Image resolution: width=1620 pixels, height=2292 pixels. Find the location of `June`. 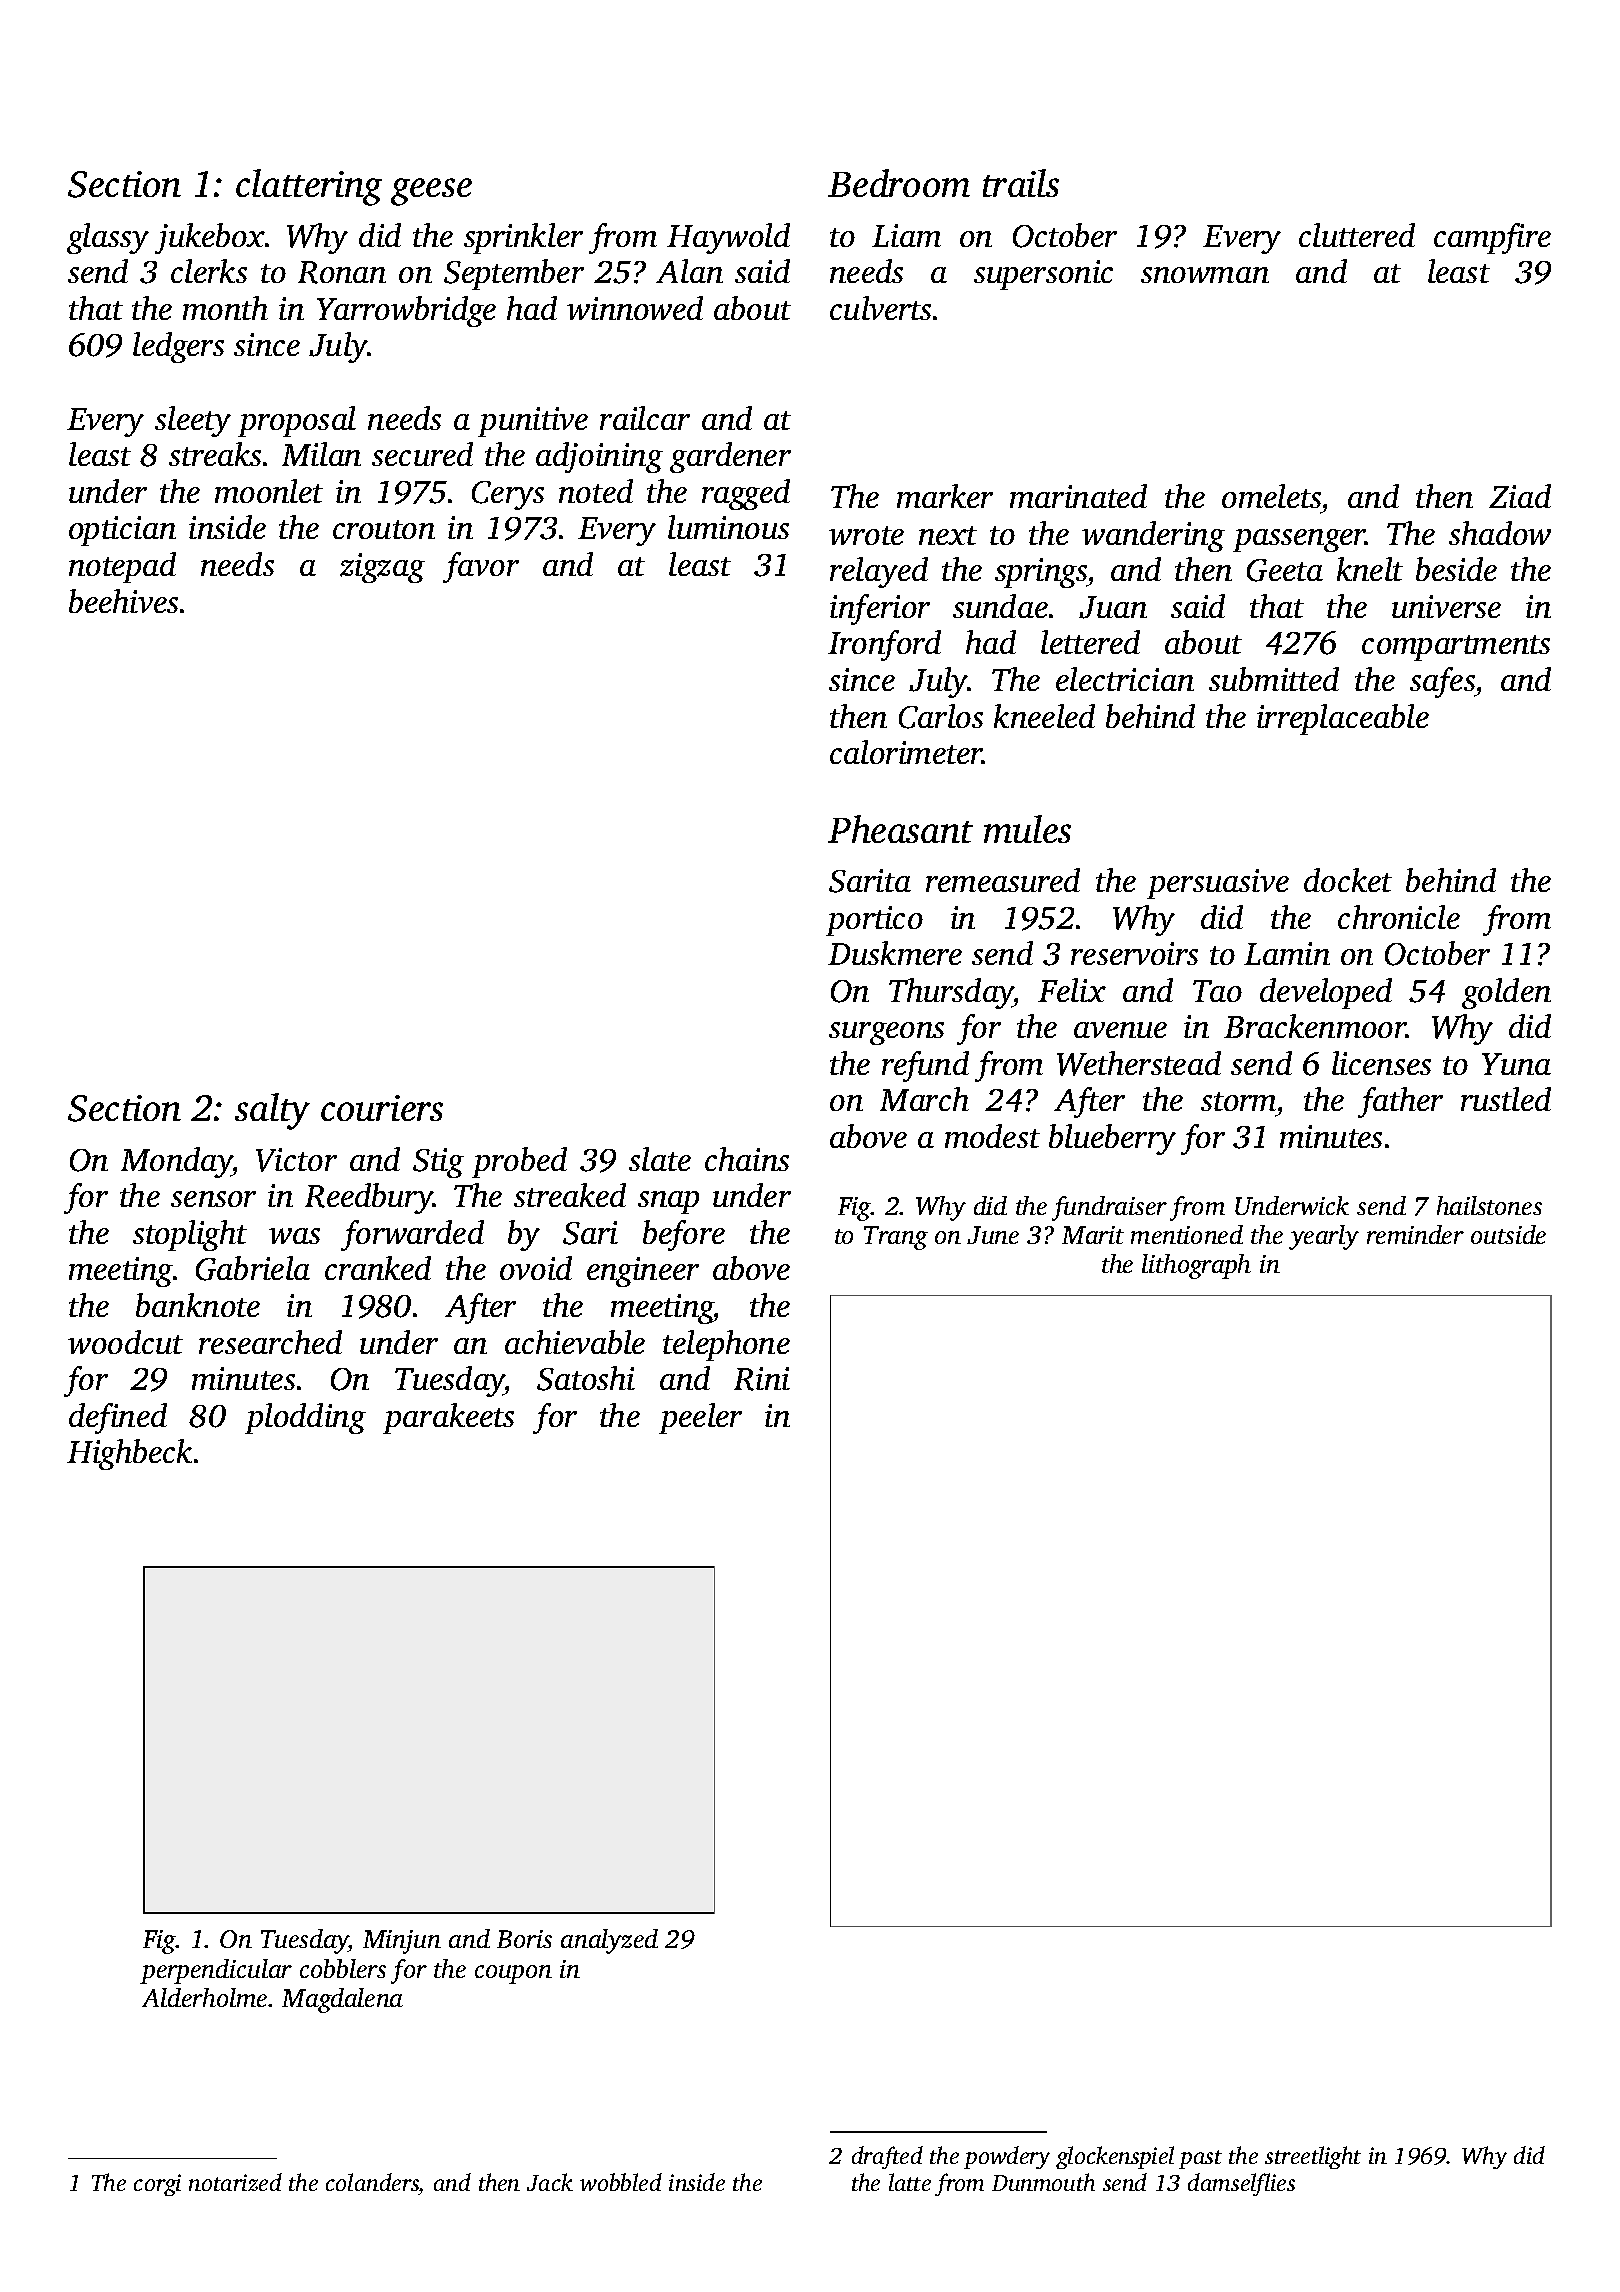

June is located at coordinates (993, 1235).
